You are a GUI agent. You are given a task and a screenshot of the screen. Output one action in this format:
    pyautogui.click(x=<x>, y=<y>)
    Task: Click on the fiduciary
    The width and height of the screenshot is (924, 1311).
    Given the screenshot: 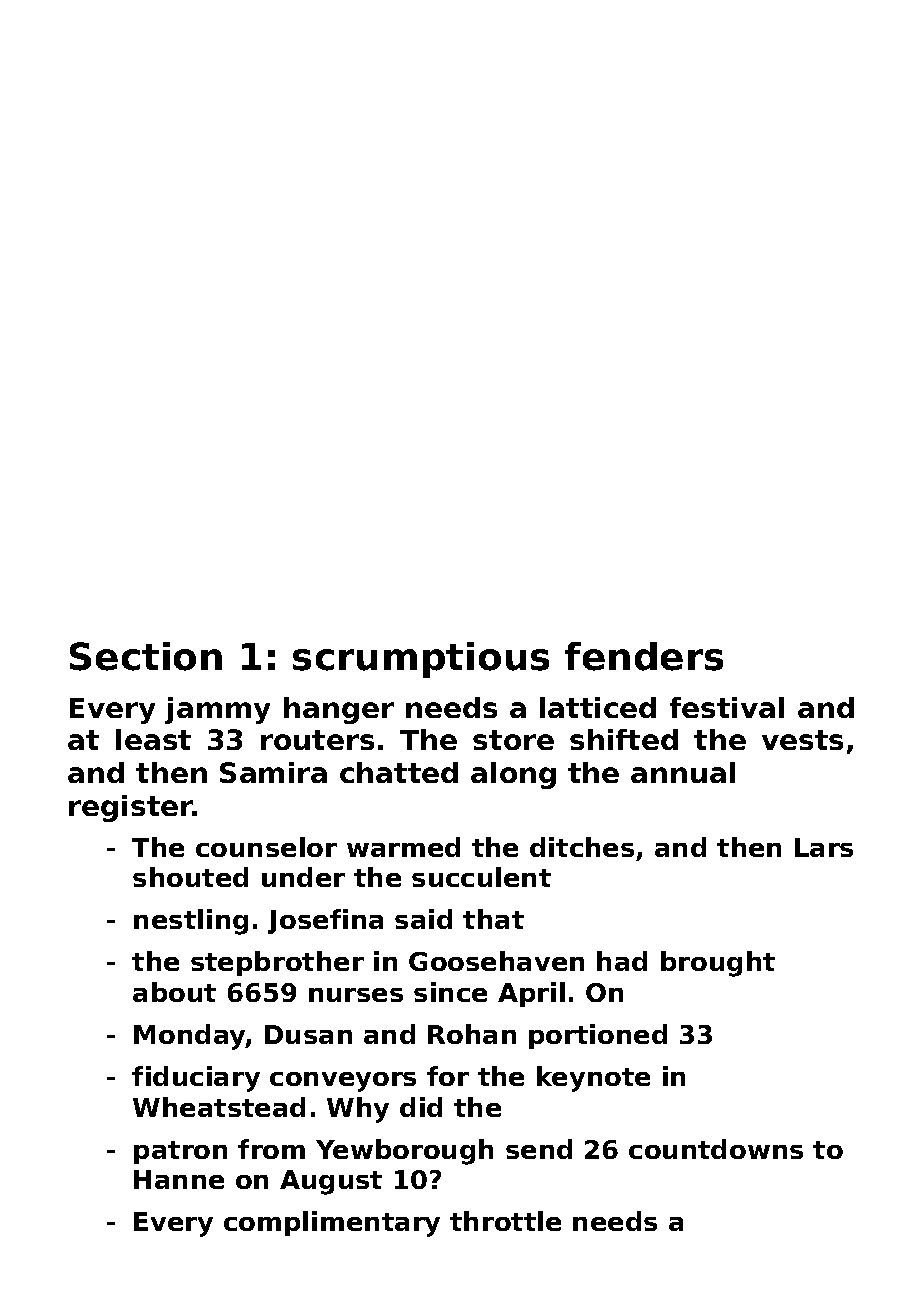 What is the action you would take?
    pyautogui.click(x=196, y=1079)
